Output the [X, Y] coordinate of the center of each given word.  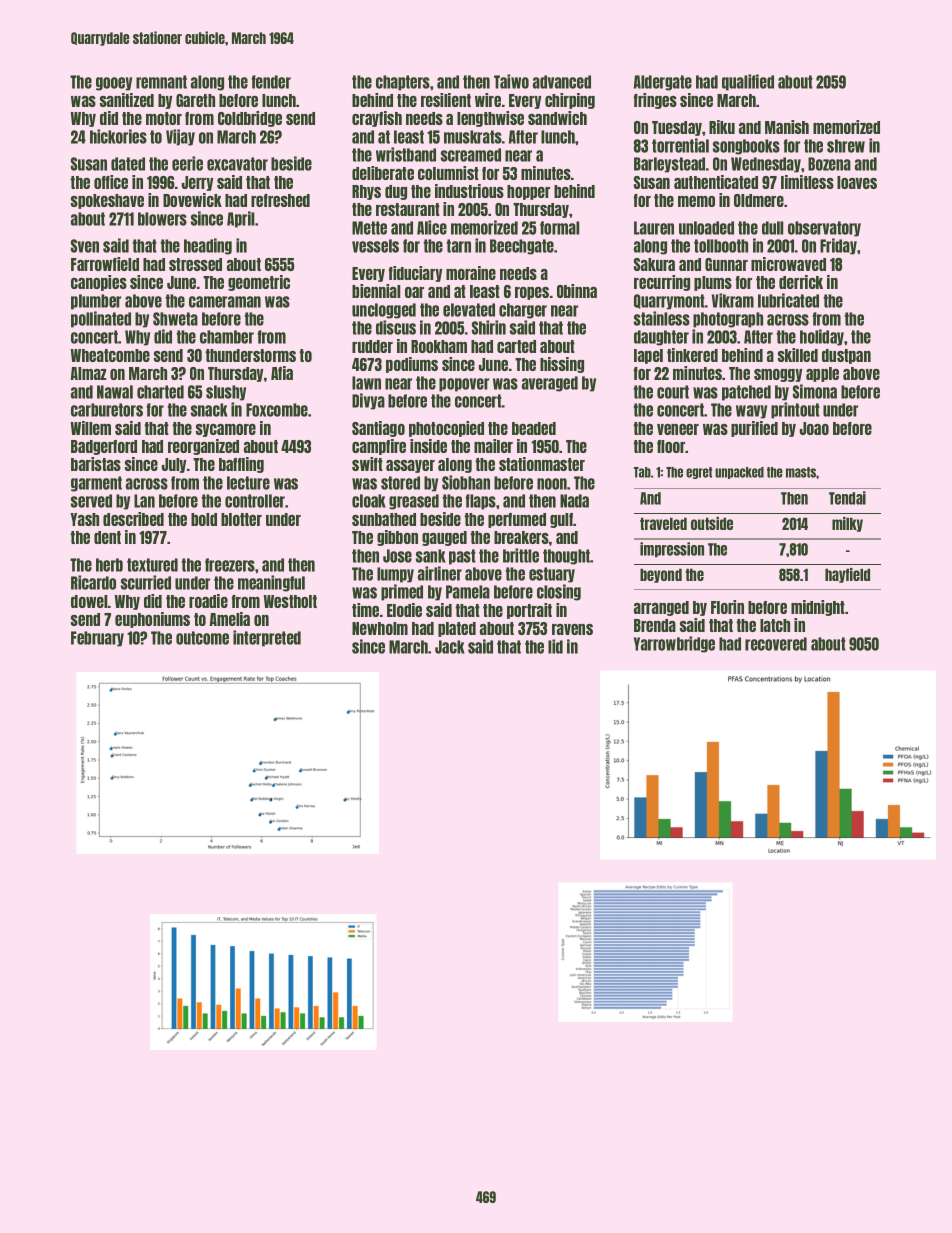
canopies [99, 283]
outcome [202, 638]
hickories [118, 136]
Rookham [439, 346]
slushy [226, 393]
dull [772, 228]
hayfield [847, 575]
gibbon [397, 538]
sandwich [557, 118]
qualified [748, 82]
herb [109, 565]
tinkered [692, 355]
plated [457, 629]
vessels [375, 246]
